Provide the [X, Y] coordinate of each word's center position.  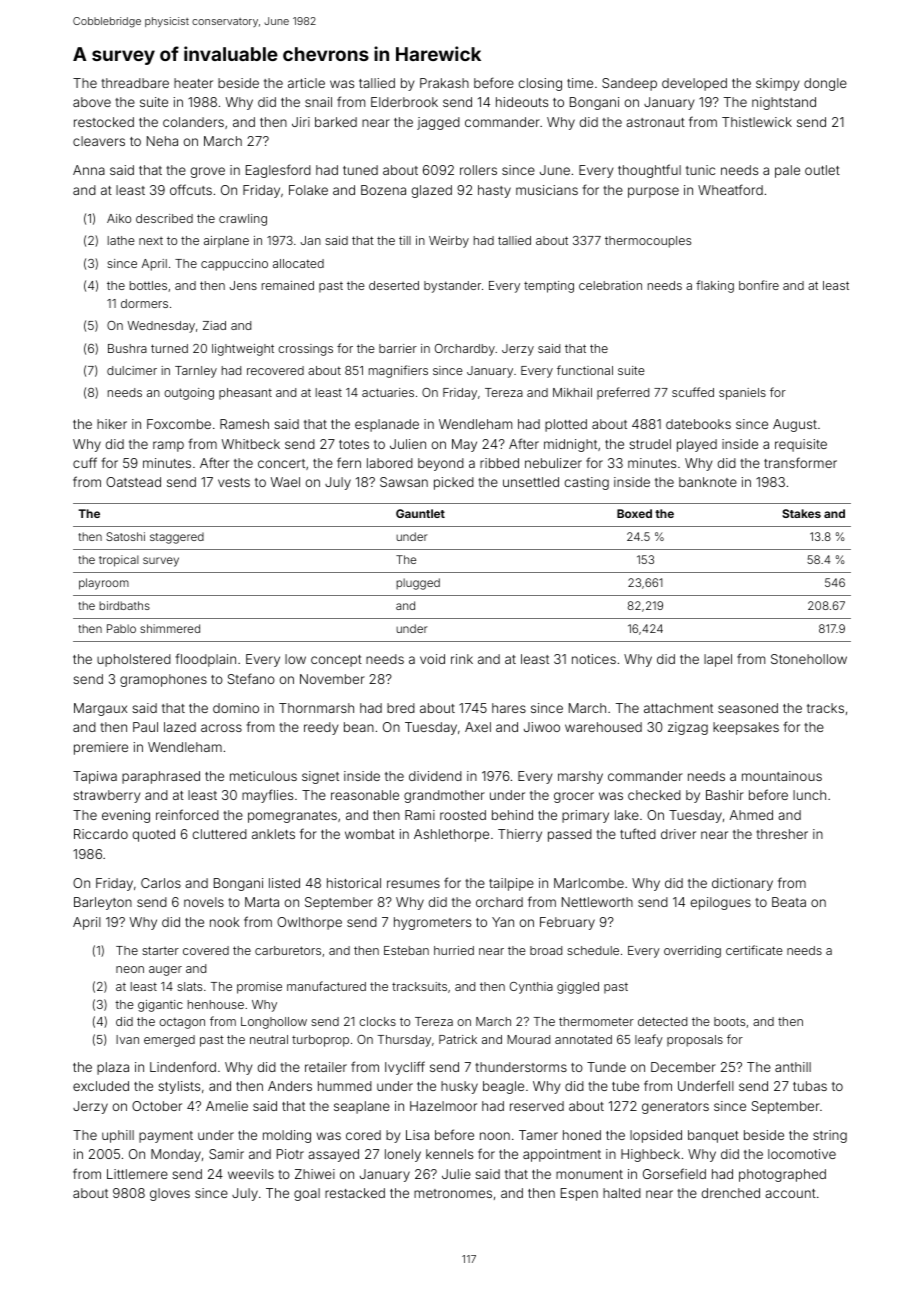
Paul [145, 727]
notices [594, 659]
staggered [177, 538]
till [405, 240]
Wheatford [730, 189]
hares [509, 708]
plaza [113, 1068]
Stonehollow [809, 659]
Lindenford [183, 1066]
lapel [718, 660]
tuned [360, 170]
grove [208, 172]
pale [787, 171]
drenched [731, 1193]
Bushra [127, 348]
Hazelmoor [443, 1106]
